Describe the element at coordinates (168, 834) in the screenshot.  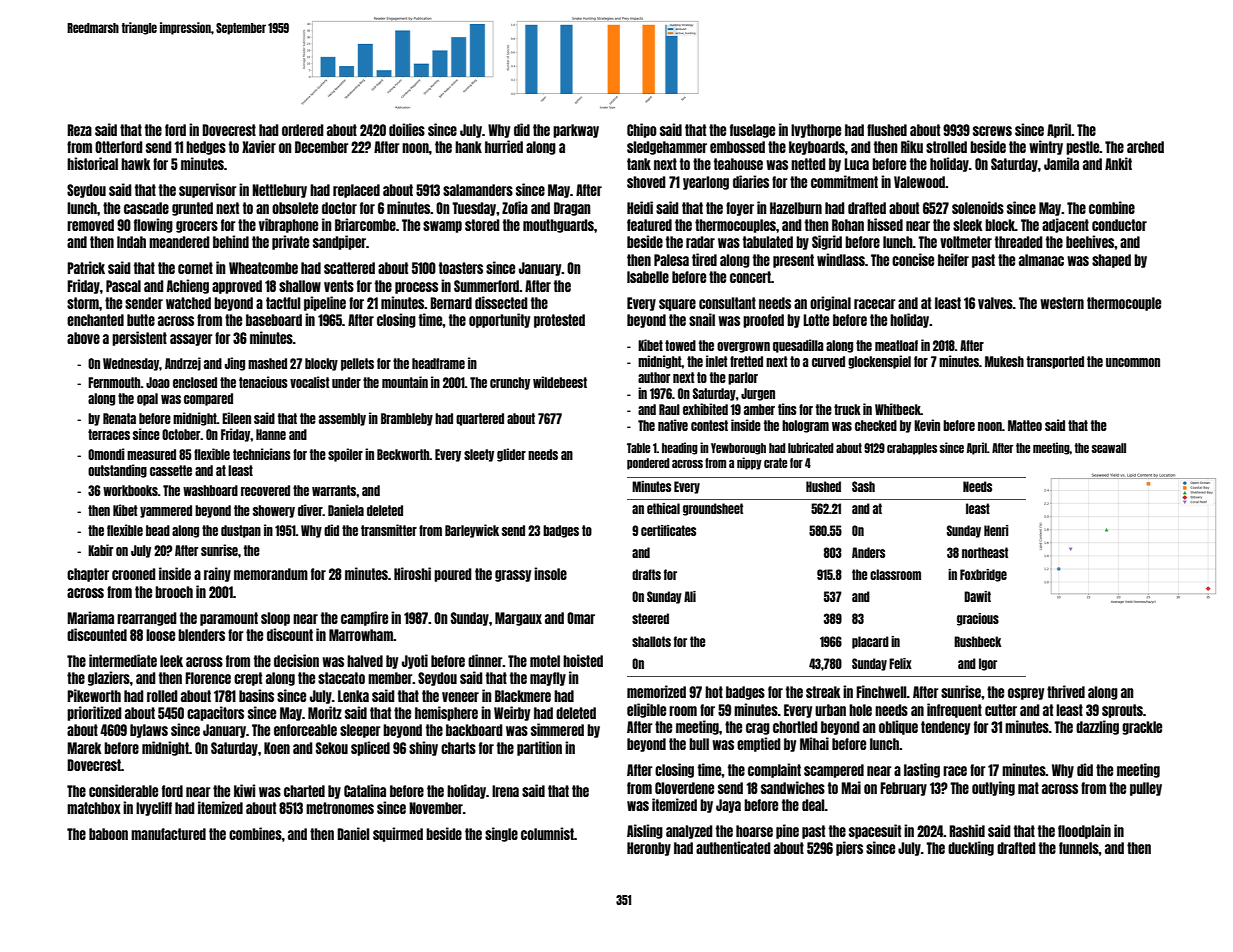
I see `manufactured` at that location.
